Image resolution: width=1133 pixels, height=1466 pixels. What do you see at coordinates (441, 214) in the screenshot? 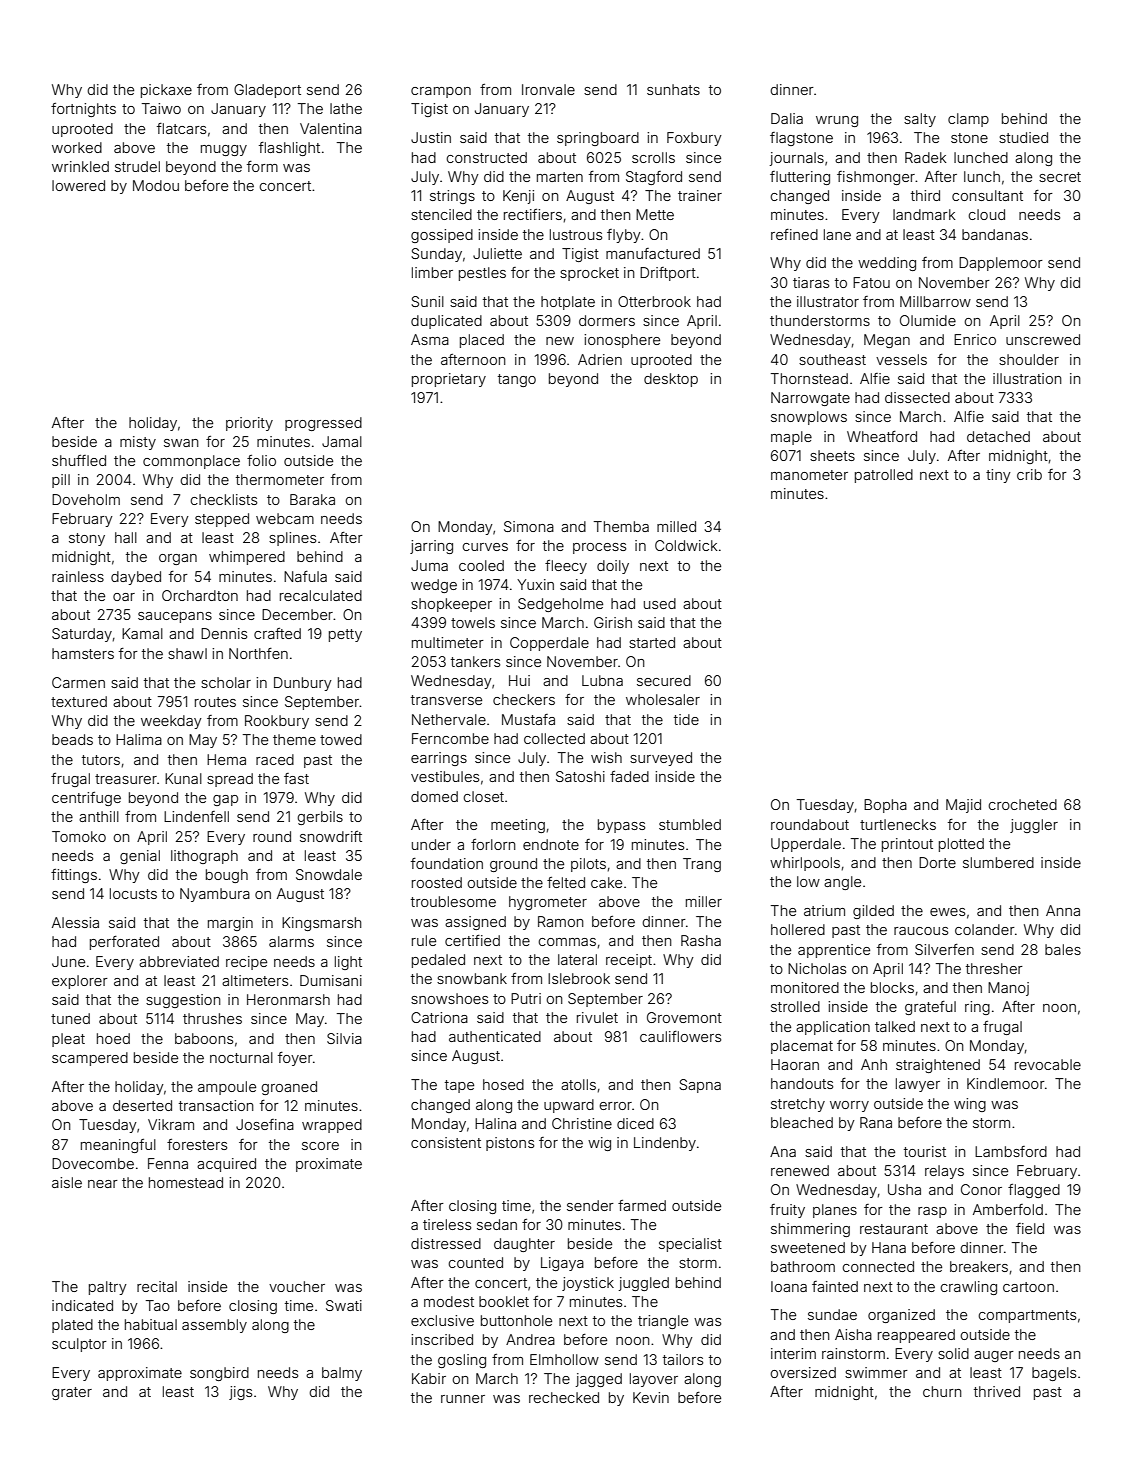
I see `stenciled` at bounding box center [441, 214].
